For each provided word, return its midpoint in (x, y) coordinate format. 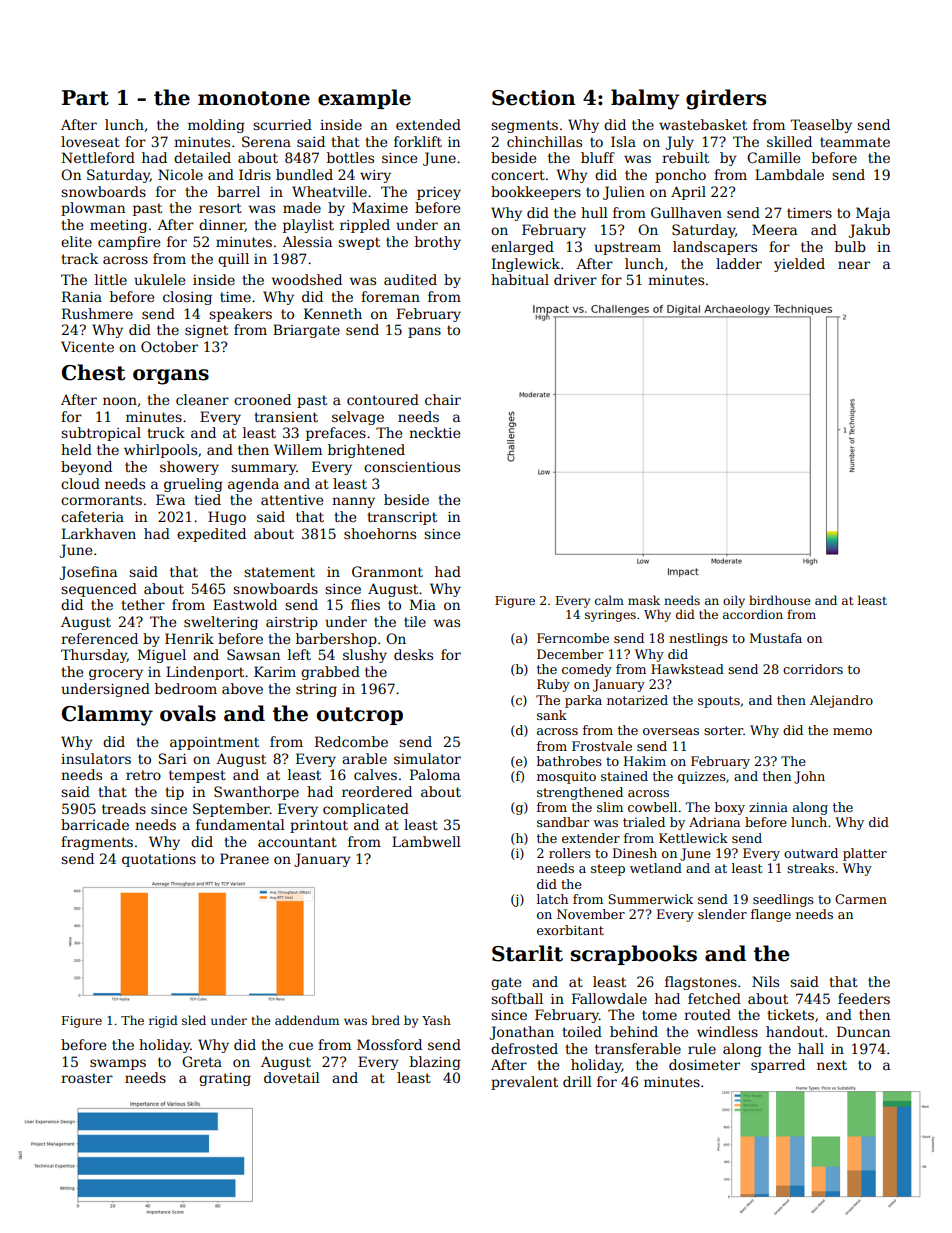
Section (534, 98)
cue (301, 1046)
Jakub (869, 231)
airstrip (292, 623)
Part (85, 98)
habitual (520, 279)
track (79, 258)
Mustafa (776, 638)
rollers (570, 853)
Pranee (244, 858)
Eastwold (245, 604)
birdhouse (780, 600)
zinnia (768, 807)
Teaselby (821, 126)
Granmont (387, 571)
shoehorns (380, 533)
